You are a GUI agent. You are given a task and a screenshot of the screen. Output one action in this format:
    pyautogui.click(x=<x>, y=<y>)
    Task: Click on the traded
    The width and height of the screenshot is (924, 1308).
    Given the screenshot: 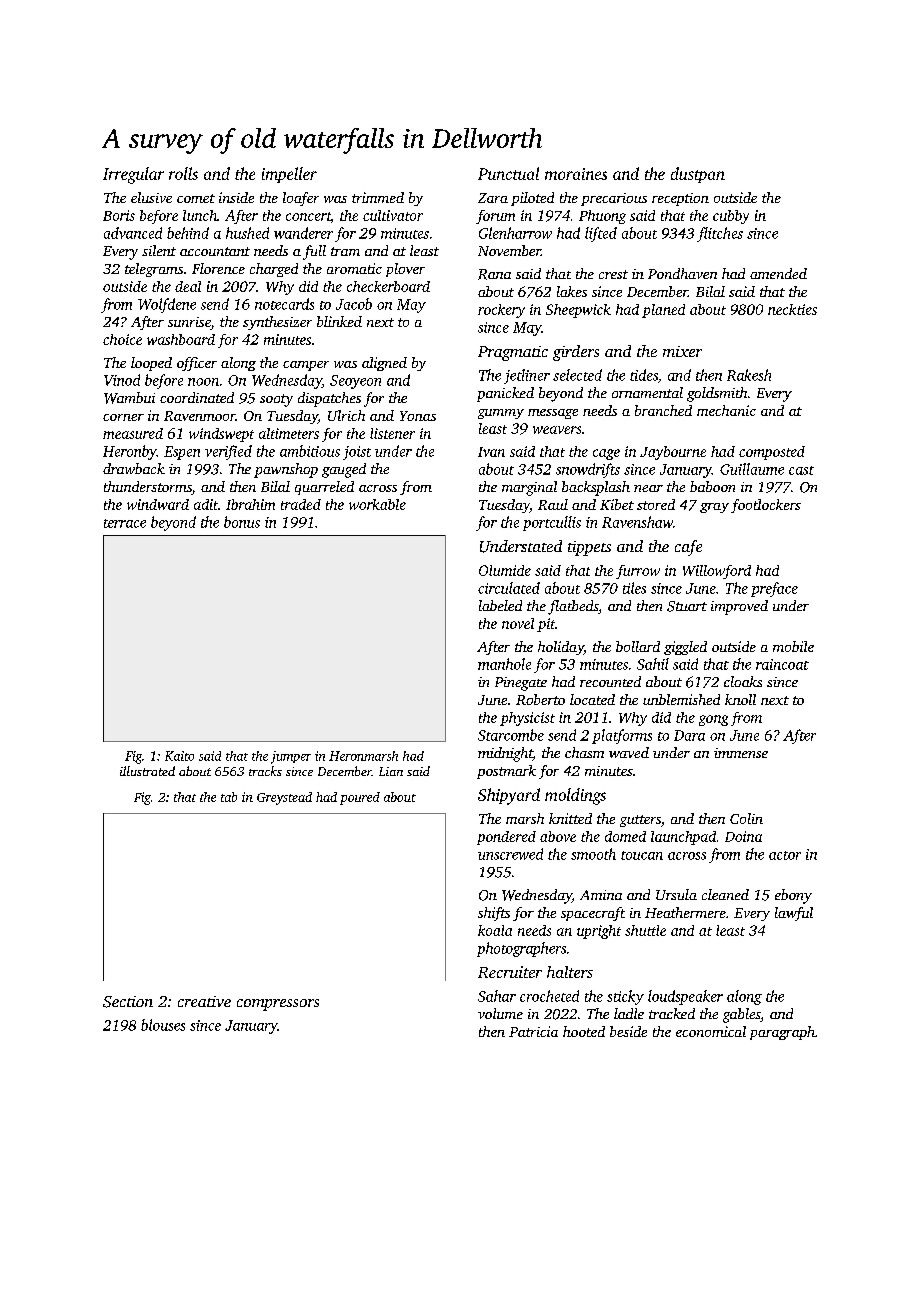 What is the action you would take?
    pyautogui.click(x=301, y=504)
